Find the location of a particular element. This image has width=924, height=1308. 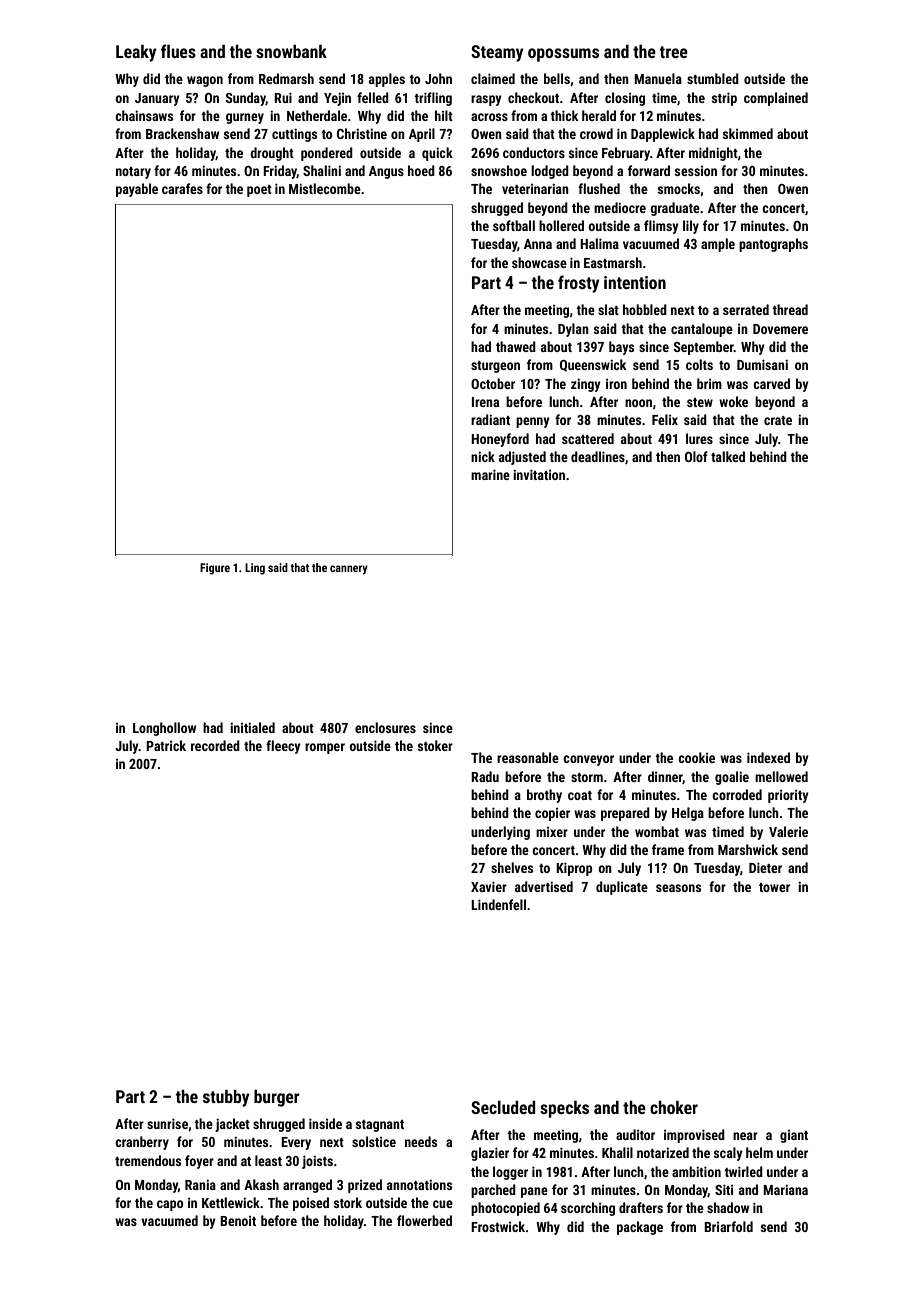

advertised is located at coordinates (544, 886).
